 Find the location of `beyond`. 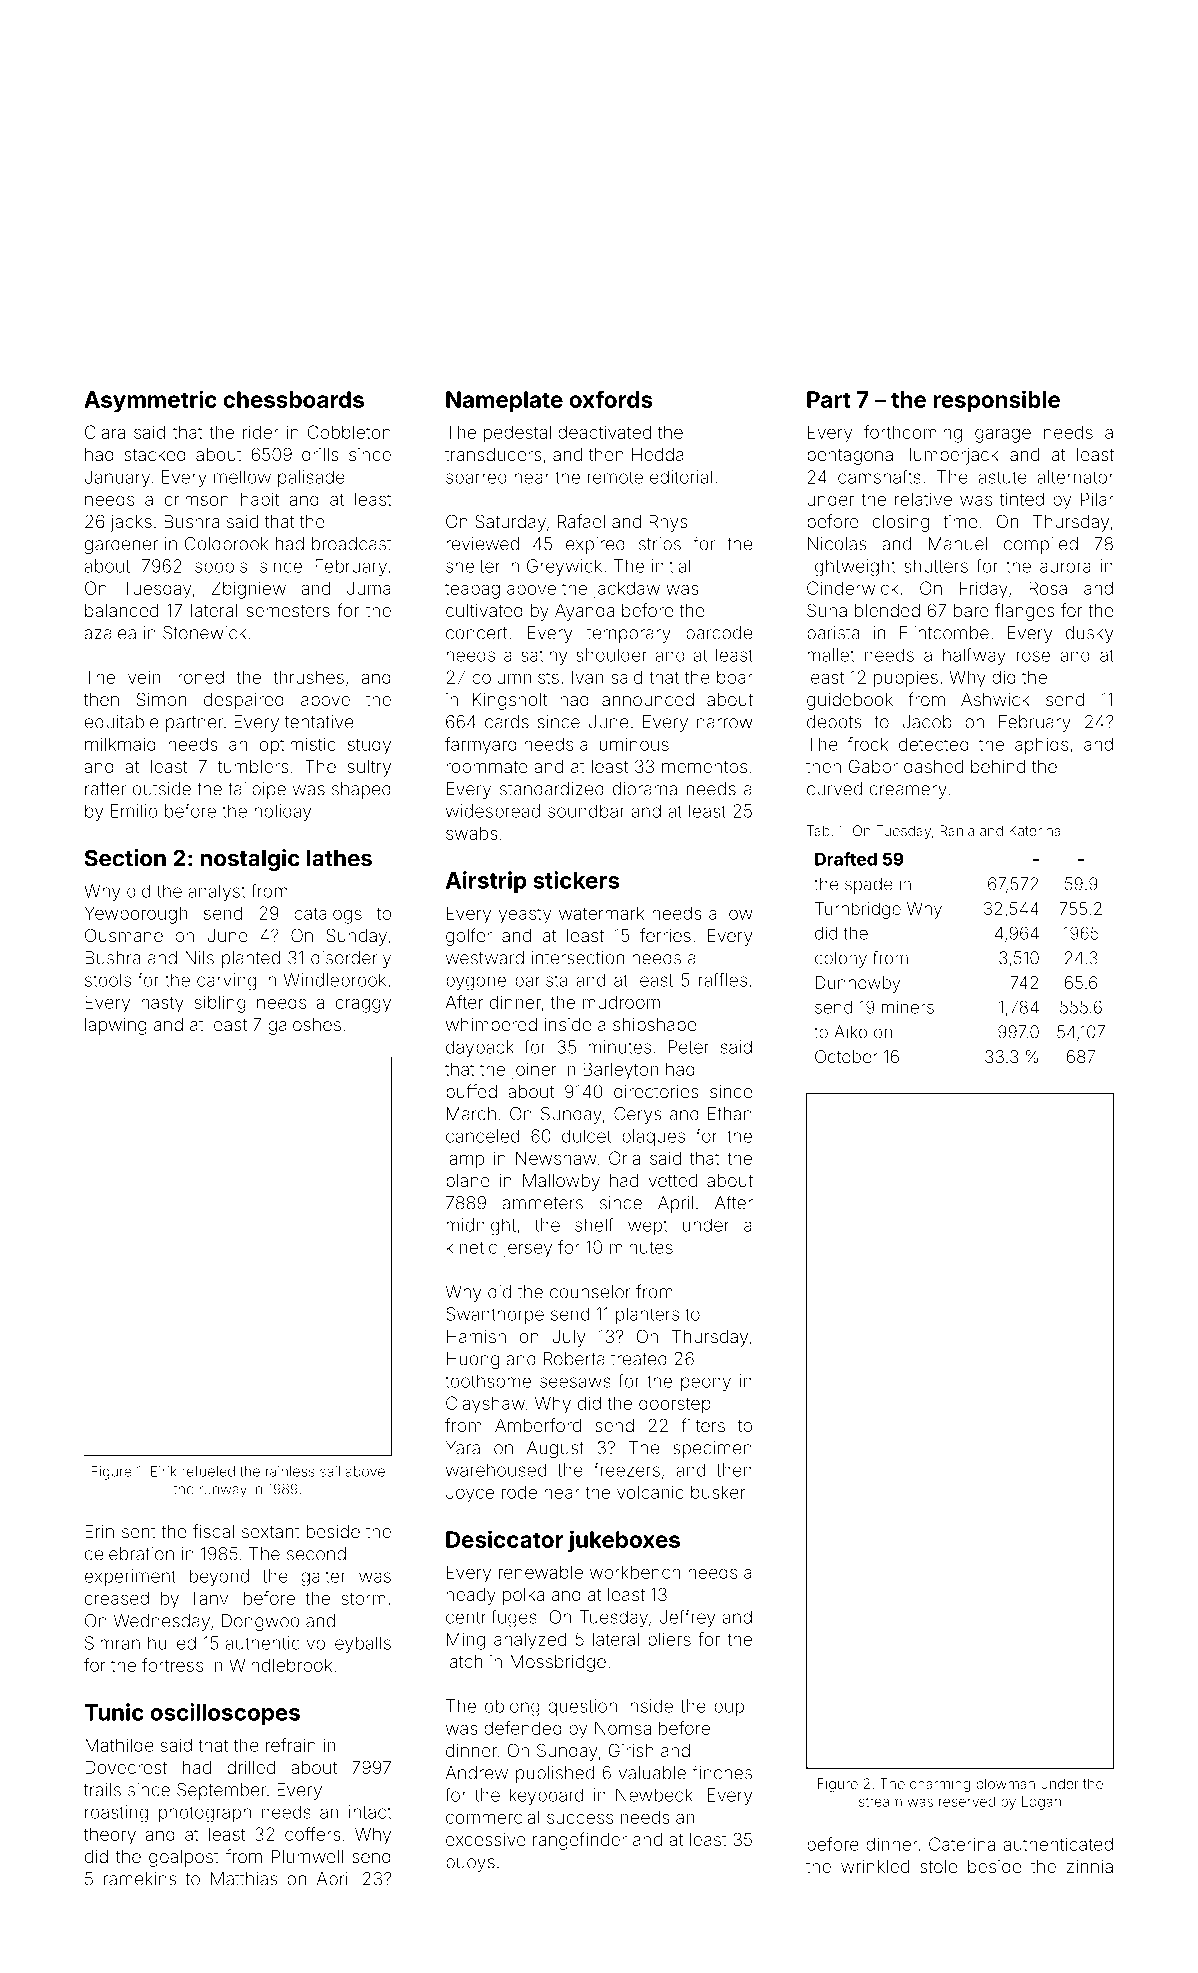

beyond is located at coordinates (219, 1577).
